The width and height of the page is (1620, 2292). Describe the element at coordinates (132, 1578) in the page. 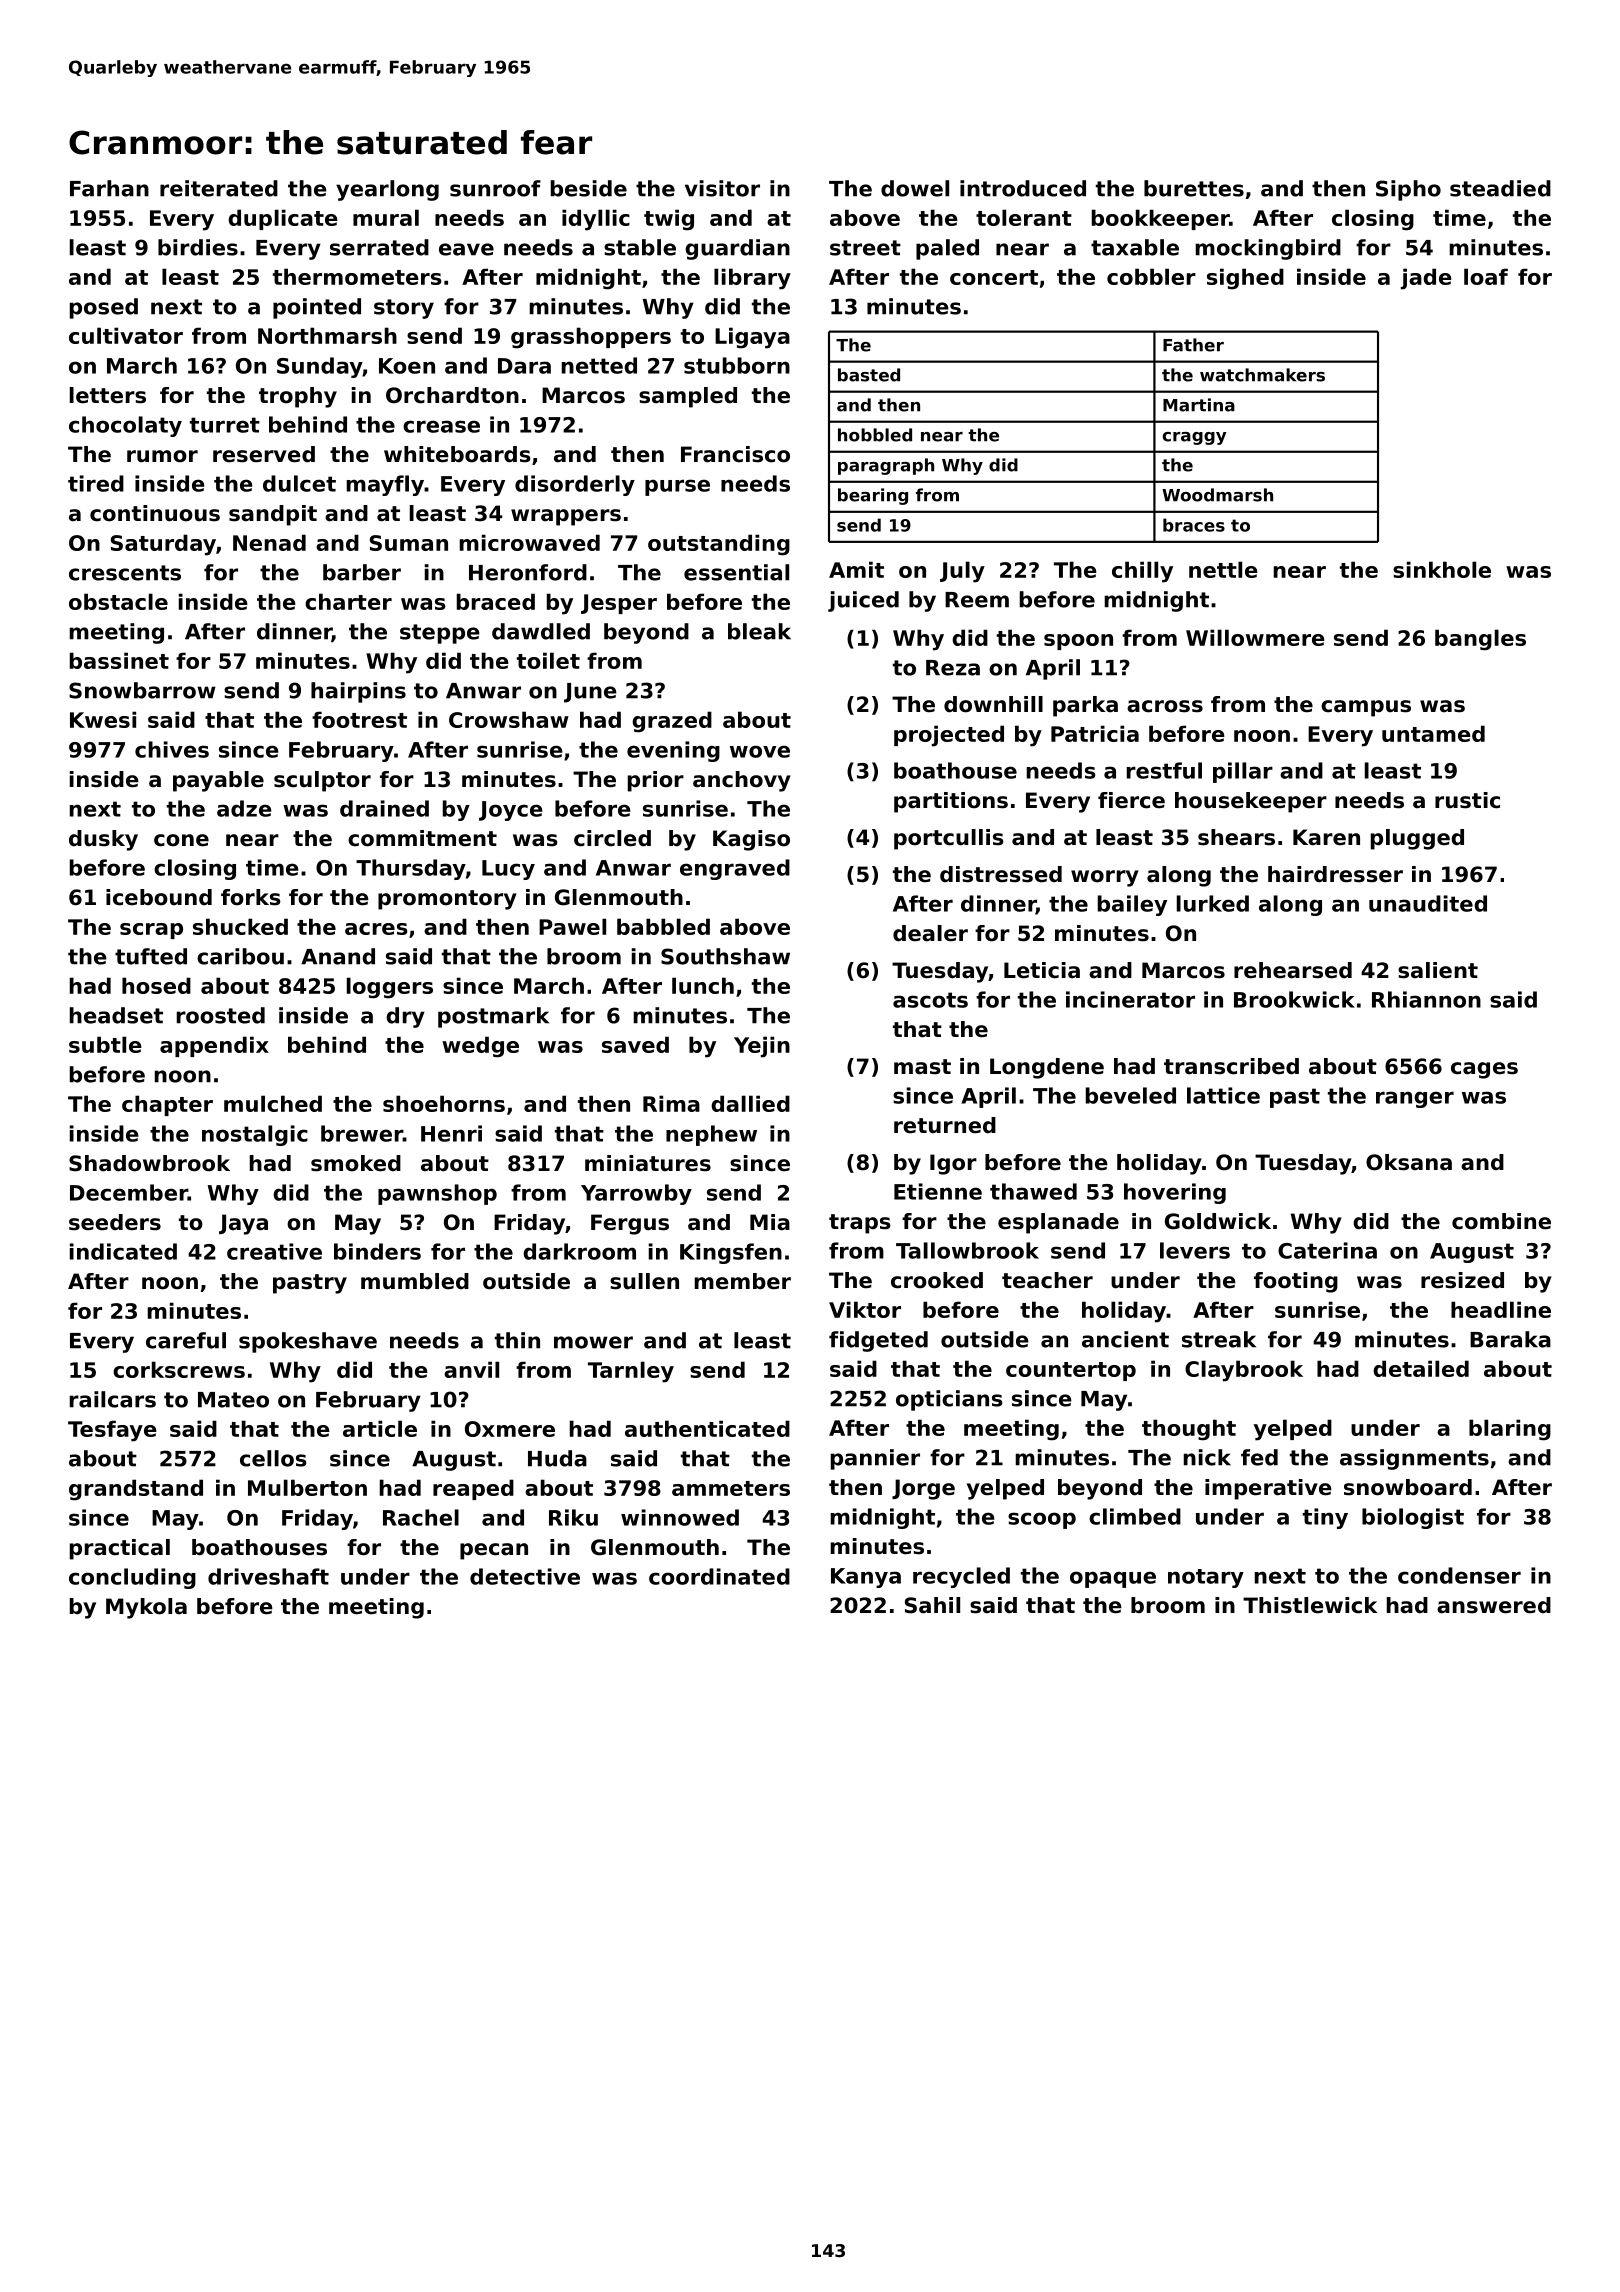

I see `concluding` at that location.
